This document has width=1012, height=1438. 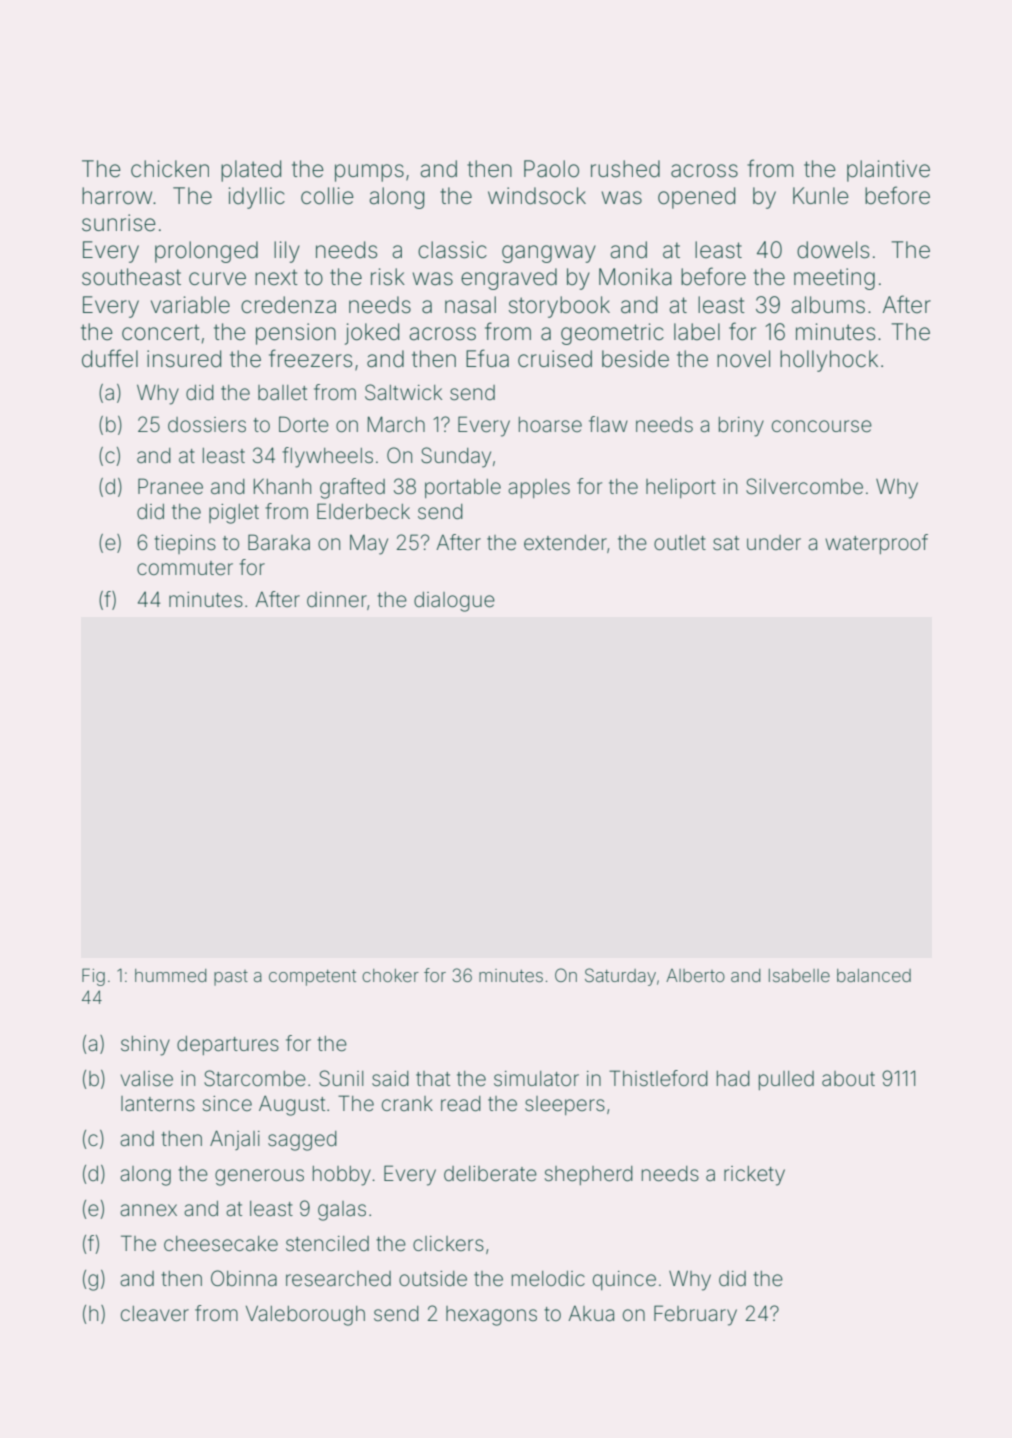 I want to click on flaw, so click(x=608, y=424).
